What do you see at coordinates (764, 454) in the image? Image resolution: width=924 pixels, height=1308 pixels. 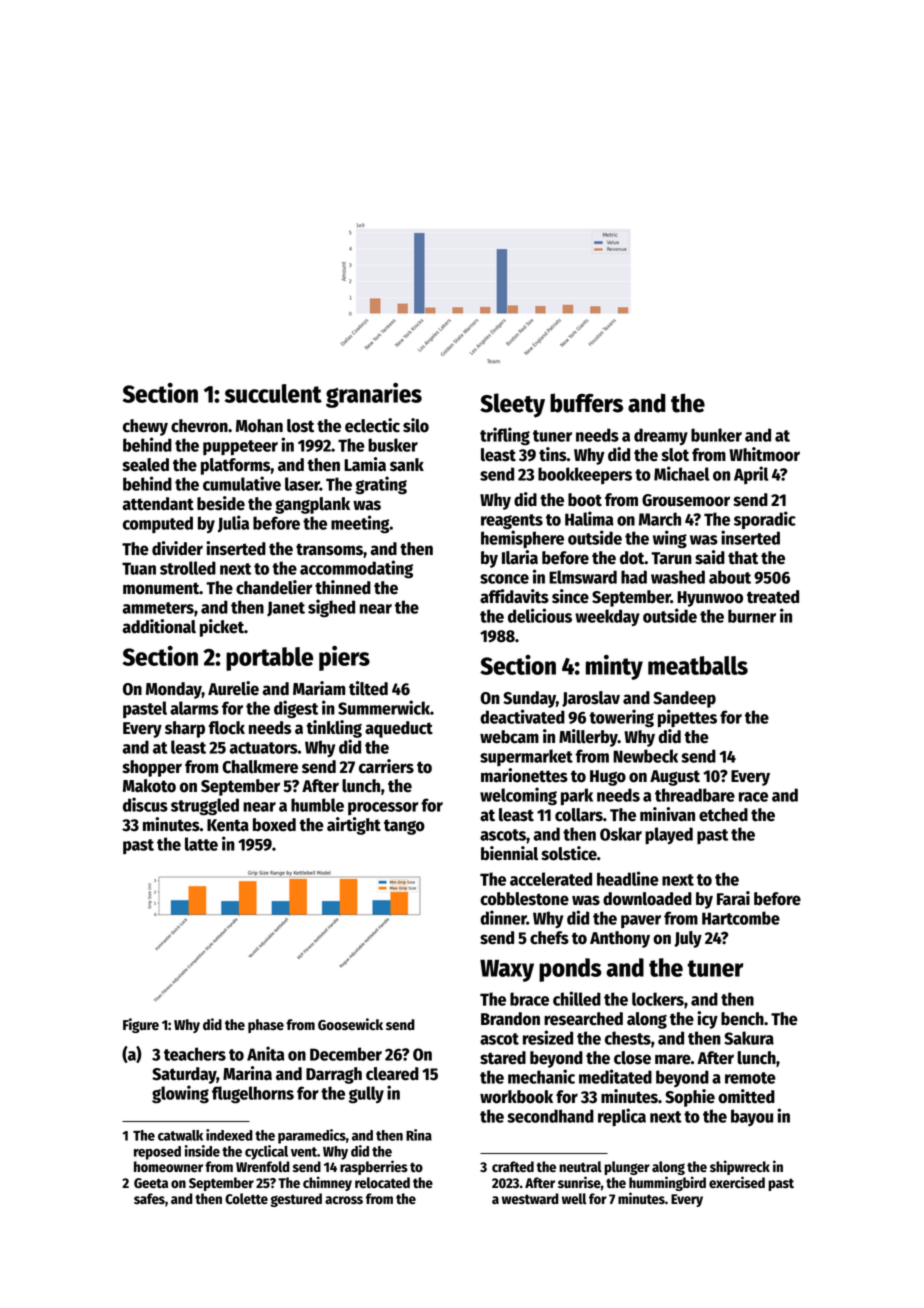 I see `Whitmoor` at bounding box center [764, 454].
